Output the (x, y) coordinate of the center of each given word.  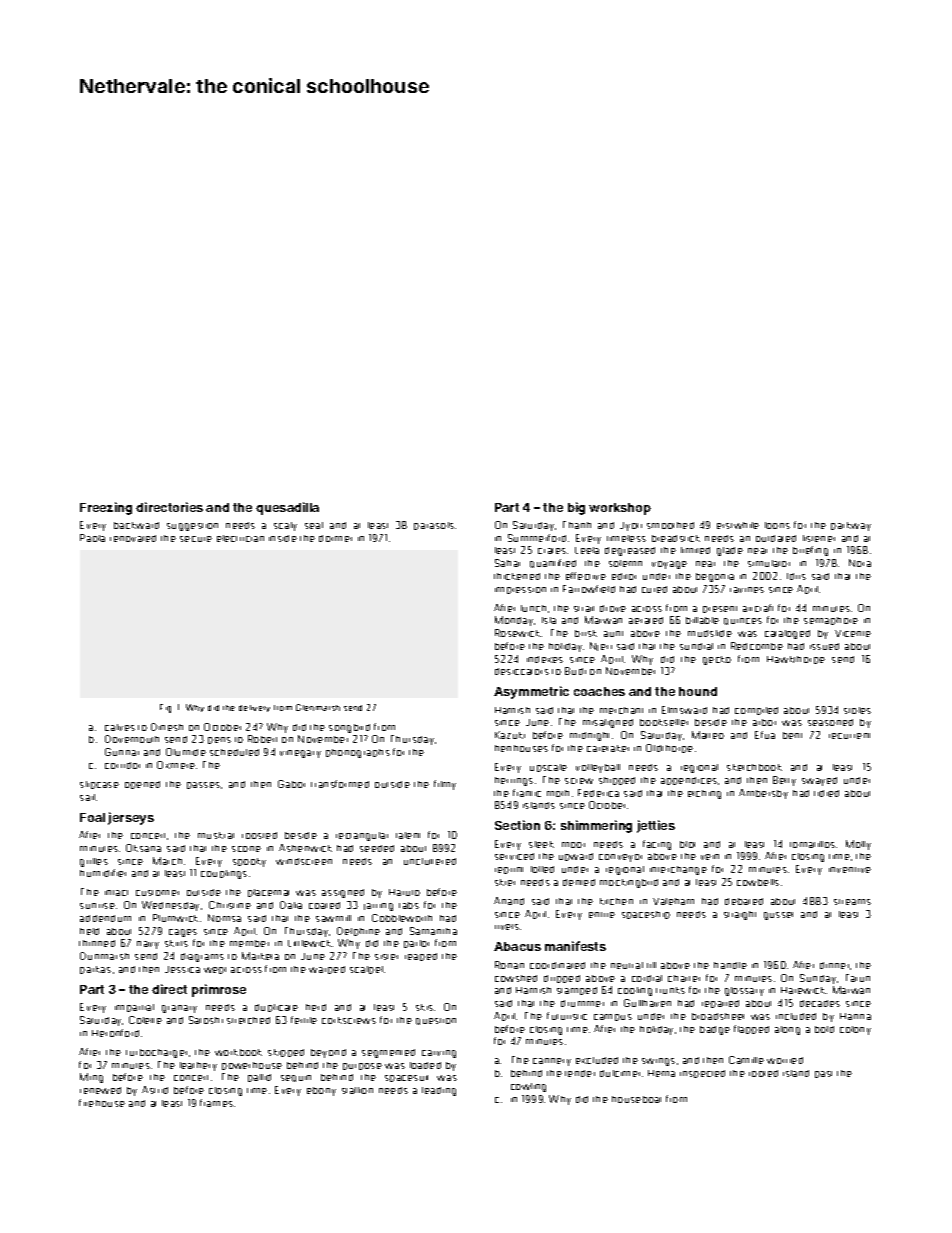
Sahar (507, 563)
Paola (92, 538)
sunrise (97, 906)
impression (520, 590)
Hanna (855, 1016)
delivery (254, 708)
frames (216, 1103)
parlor (416, 944)
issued (824, 646)
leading (439, 1091)
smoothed (670, 525)
